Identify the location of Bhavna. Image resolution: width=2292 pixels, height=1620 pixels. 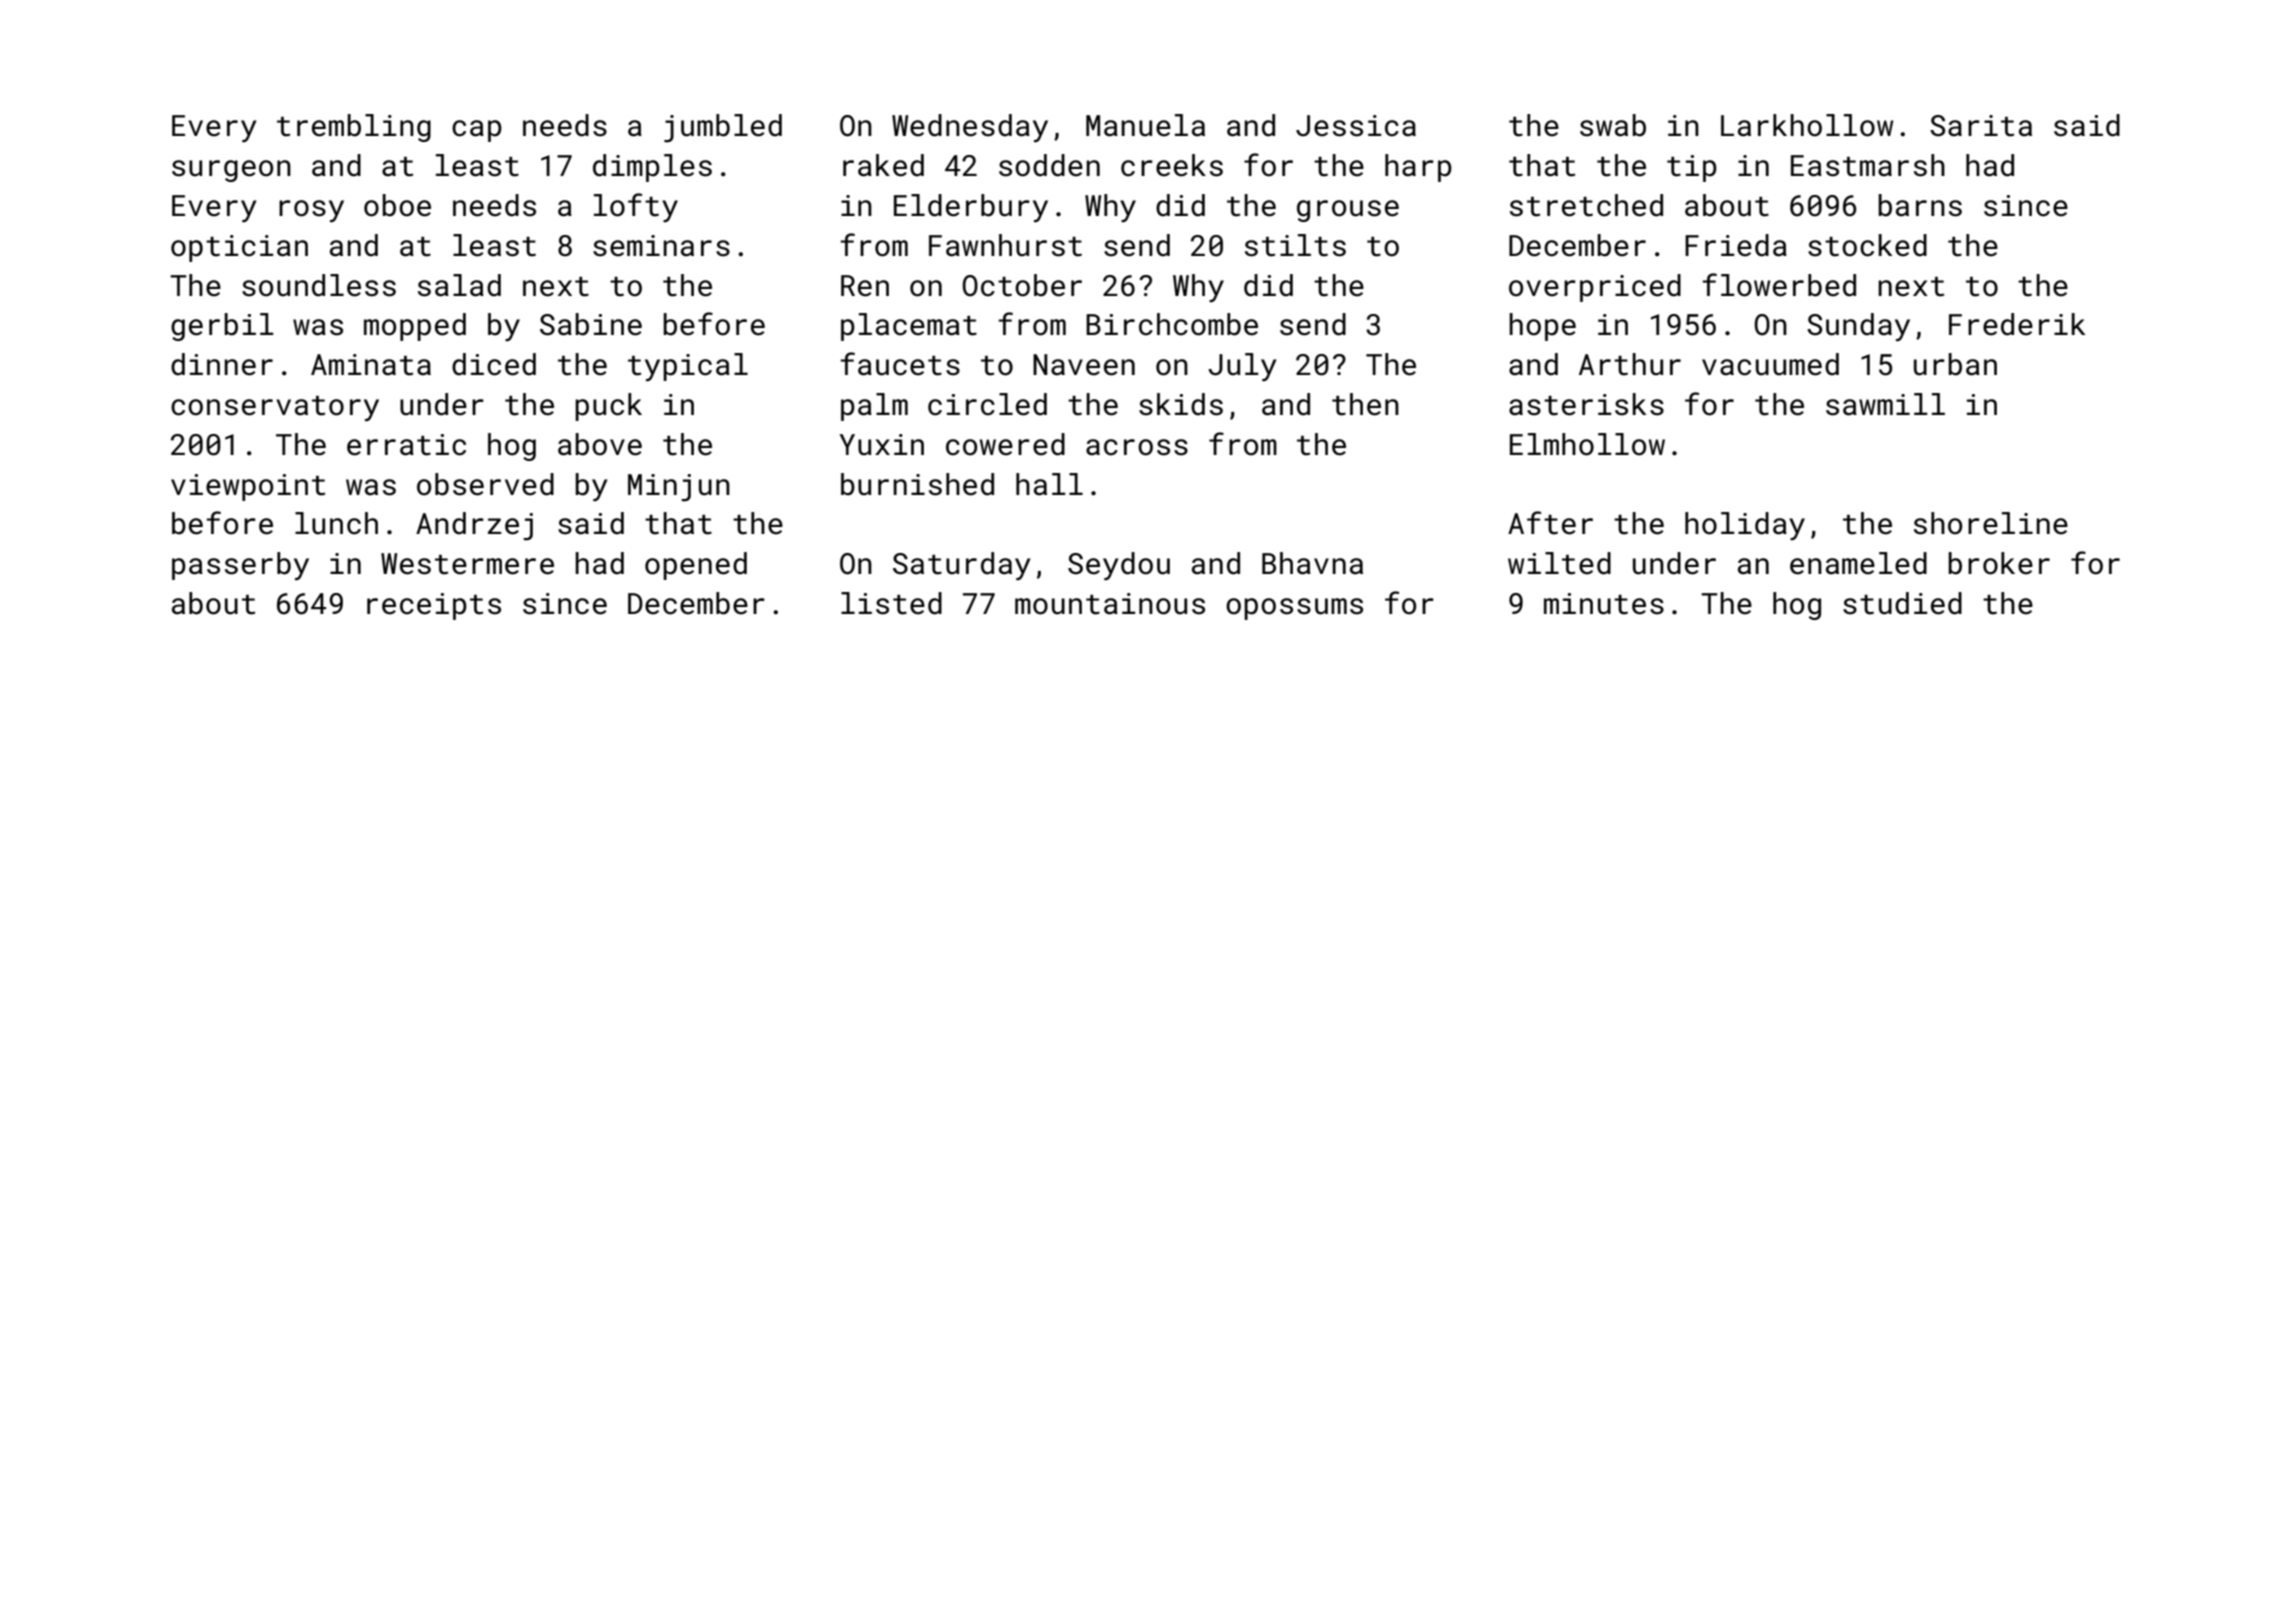
(1312, 563).
